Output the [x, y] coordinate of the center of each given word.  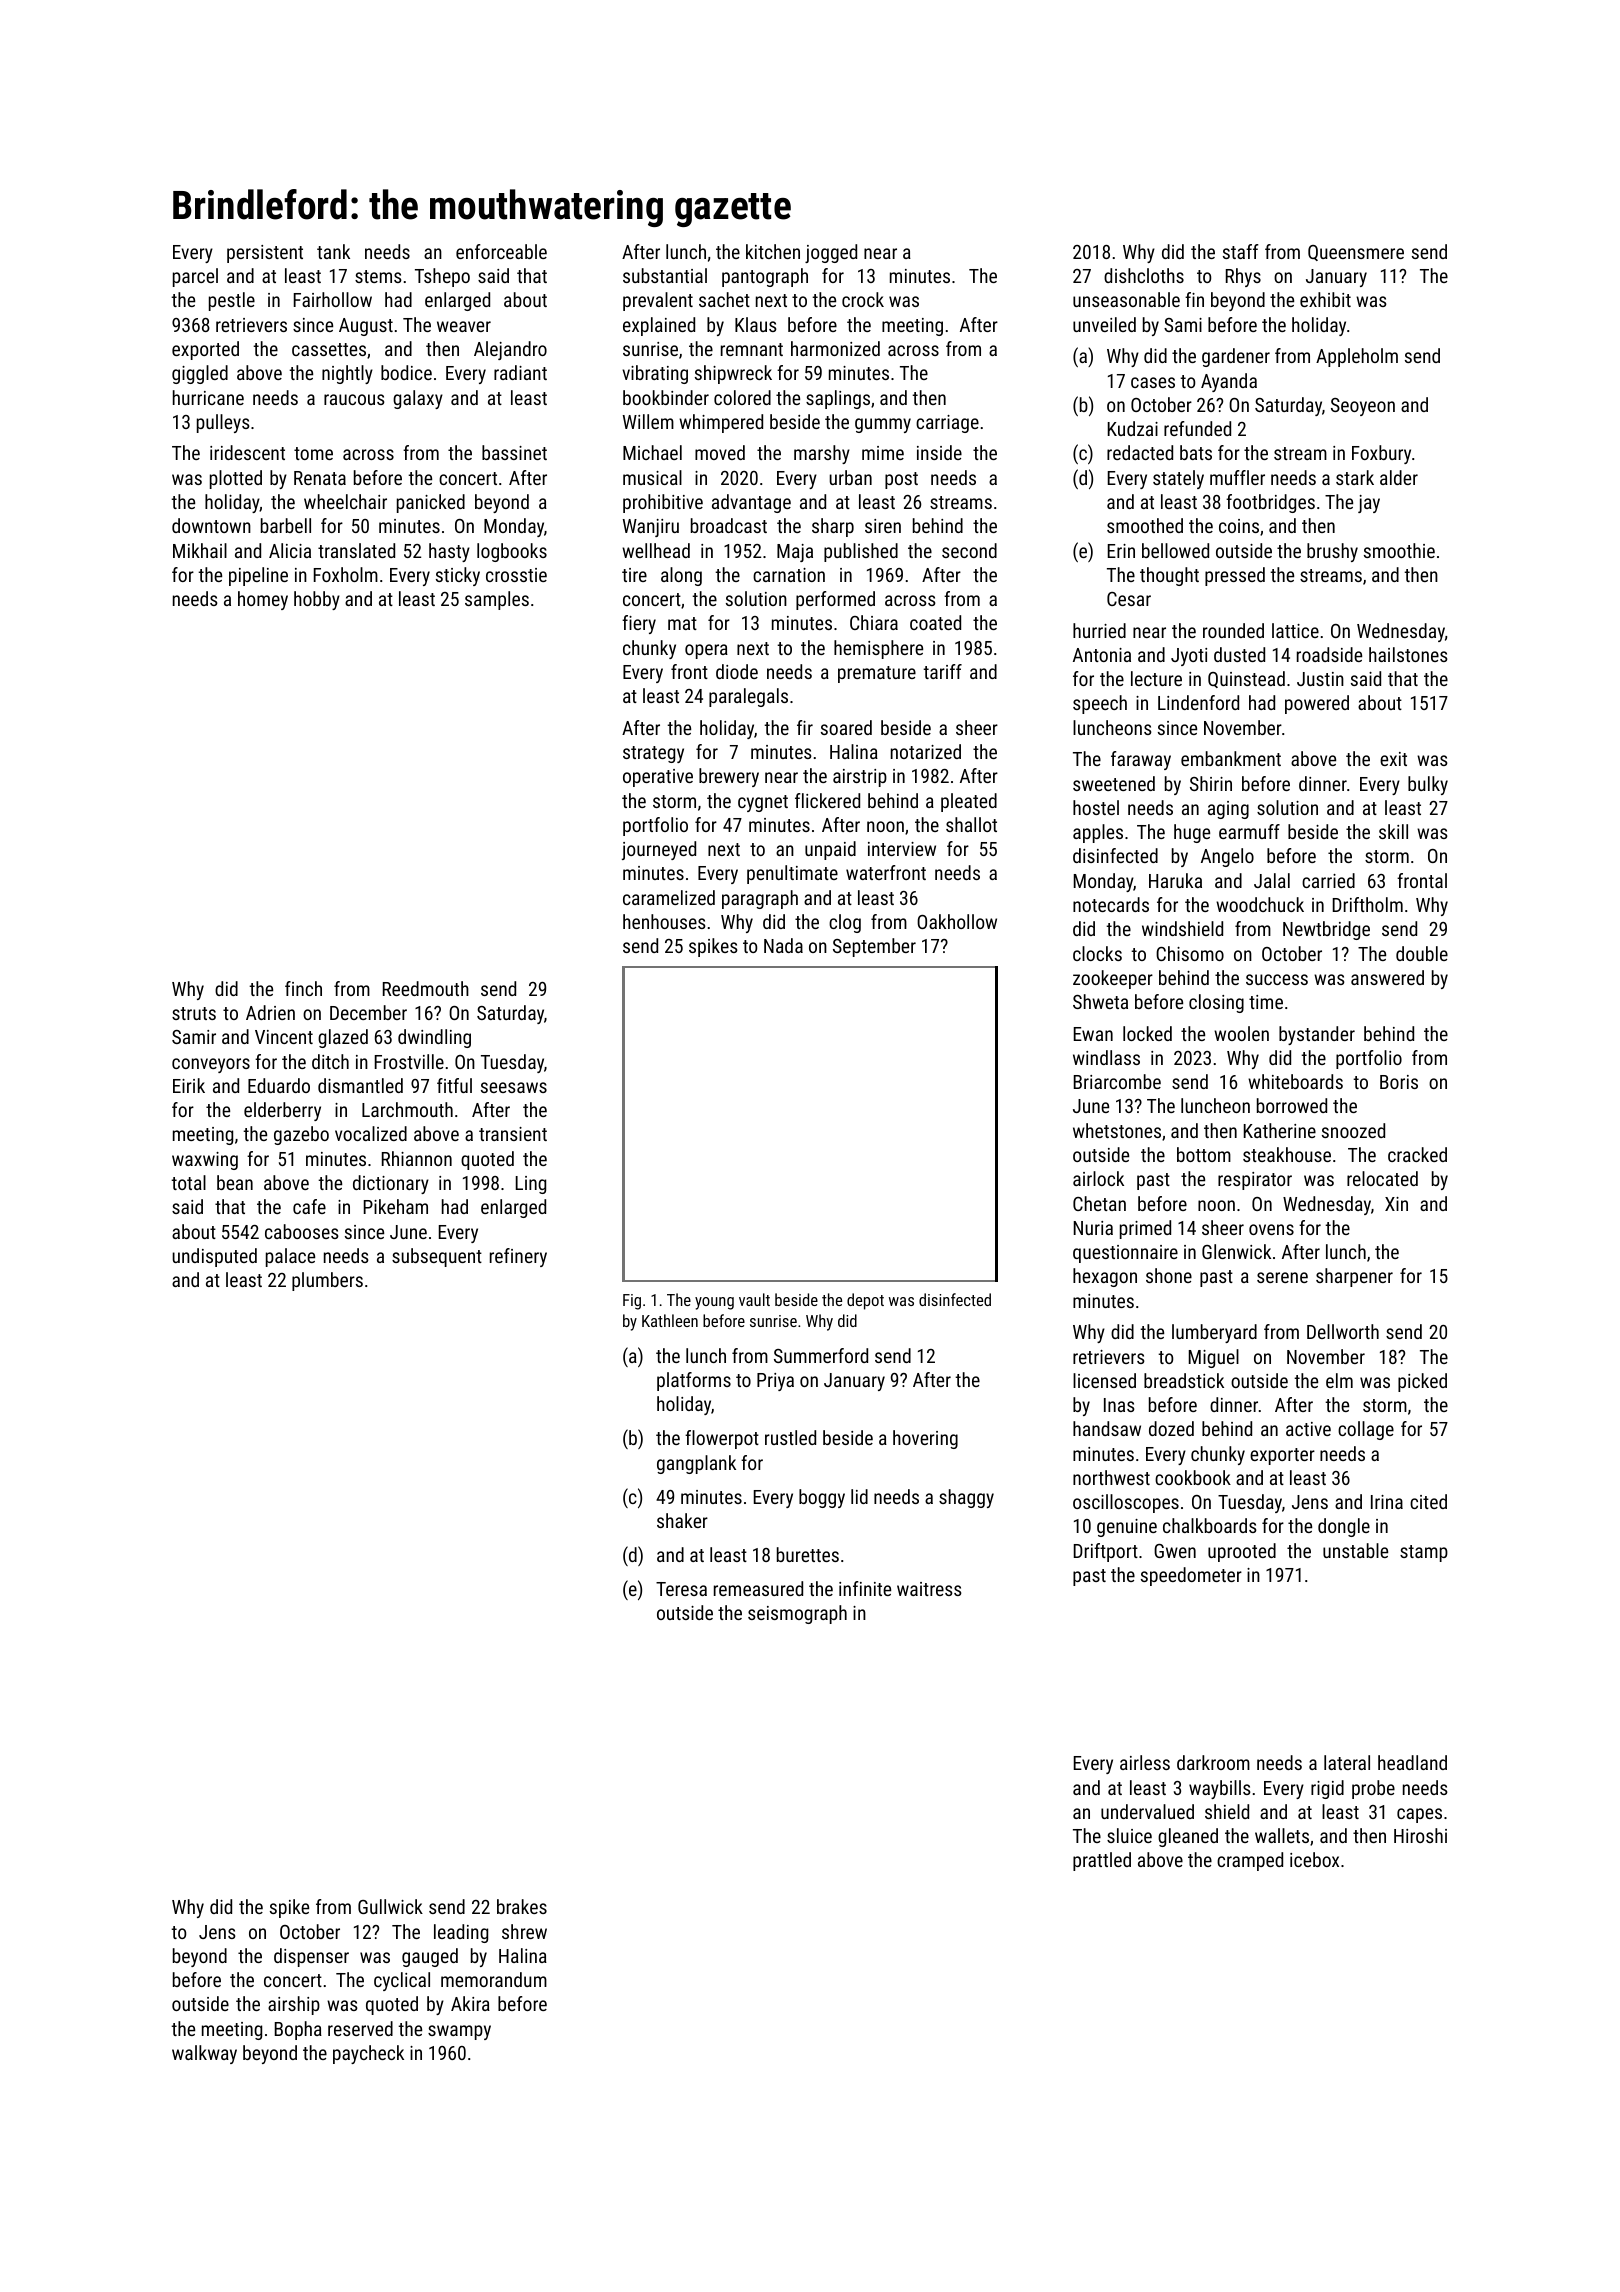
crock [863, 299]
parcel [195, 277]
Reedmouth [426, 988]
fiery [639, 624]
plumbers [327, 1281]
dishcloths [1144, 275]
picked [1422, 1382]
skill [1393, 831]
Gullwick [390, 1906]
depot [865, 1301]
